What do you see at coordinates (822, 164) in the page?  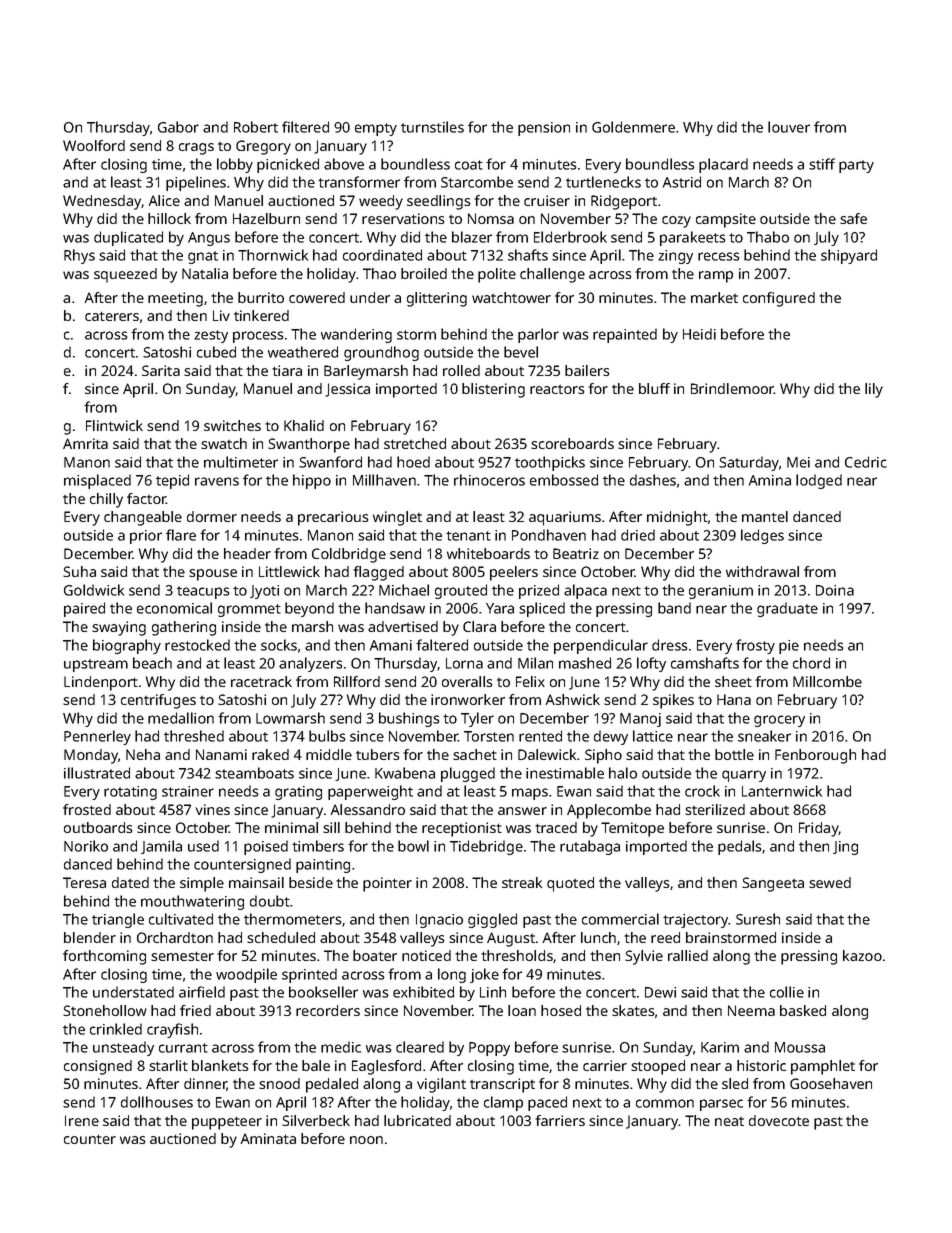 I see `stiff` at bounding box center [822, 164].
